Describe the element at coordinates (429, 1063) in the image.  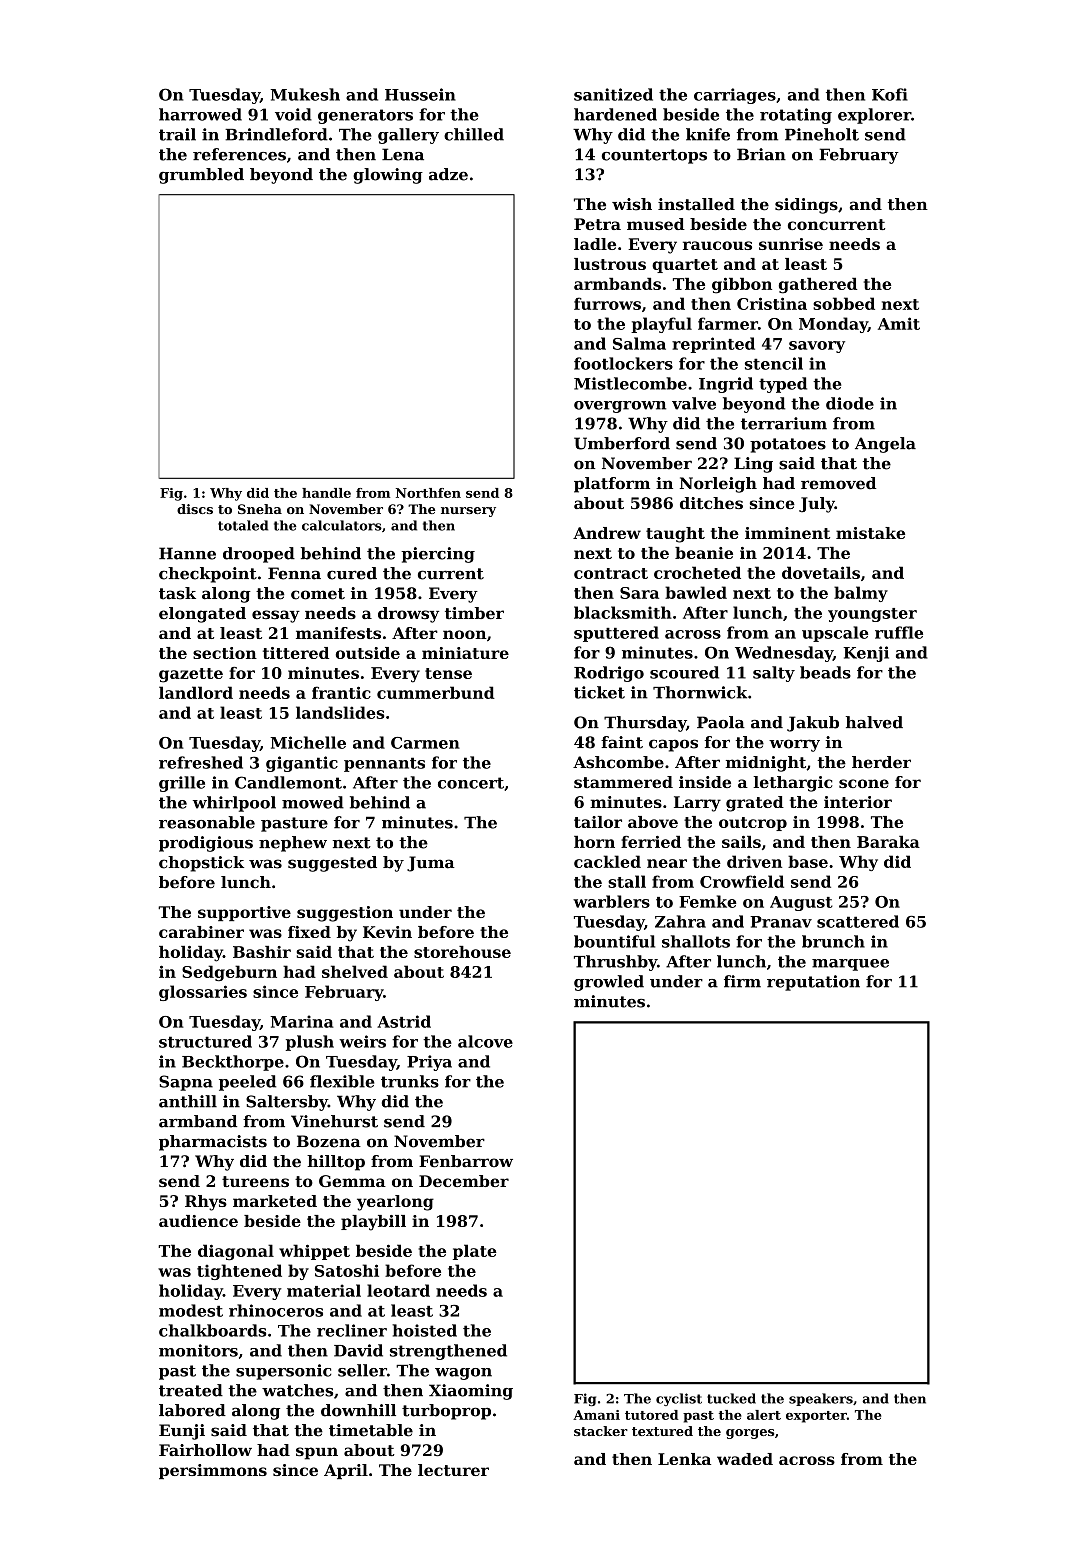
I see `Priya` at that location.
